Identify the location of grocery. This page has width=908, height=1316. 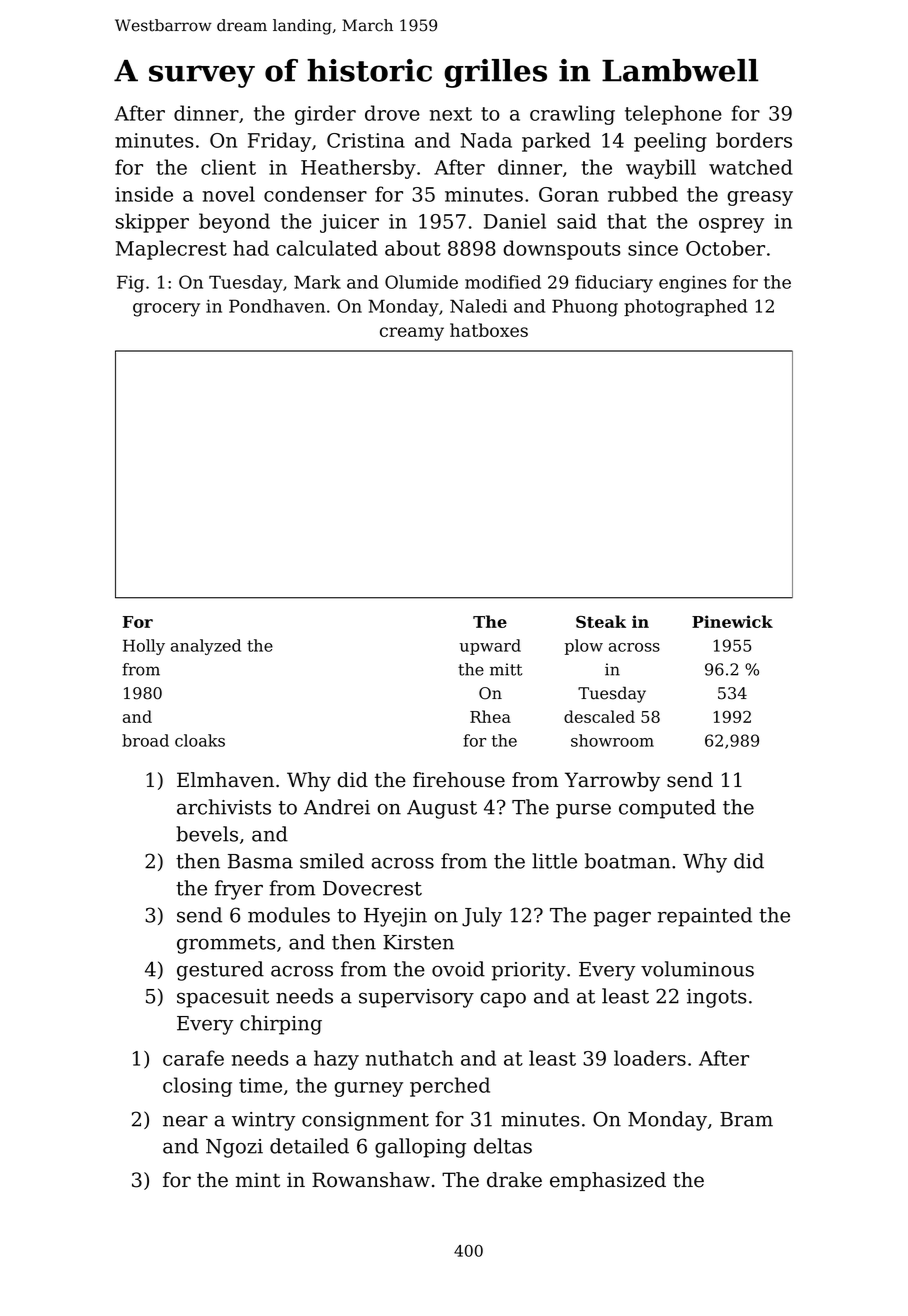
(166, 310).
